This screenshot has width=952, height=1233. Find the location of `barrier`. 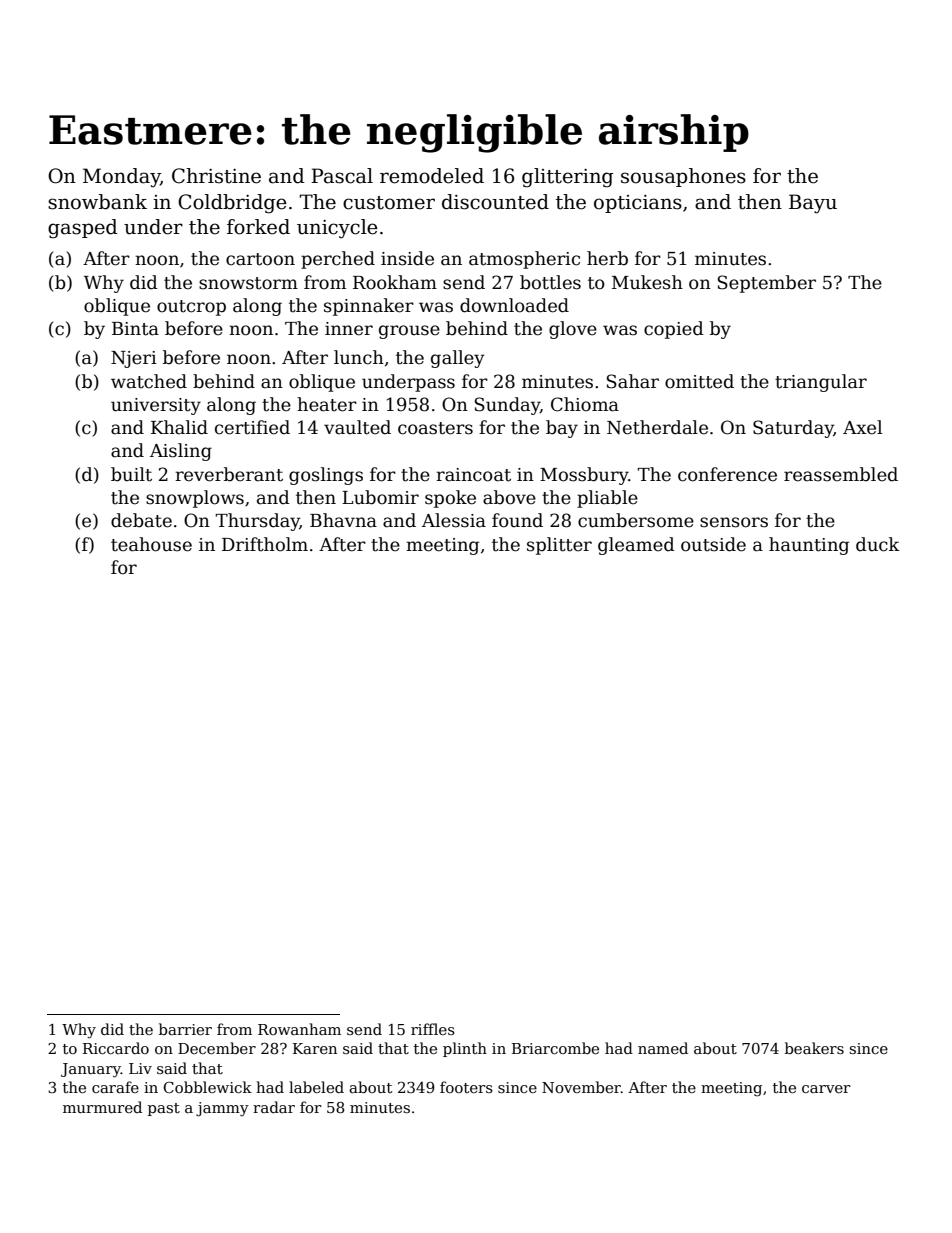

barrier is located at coordinates (185, 1029).
